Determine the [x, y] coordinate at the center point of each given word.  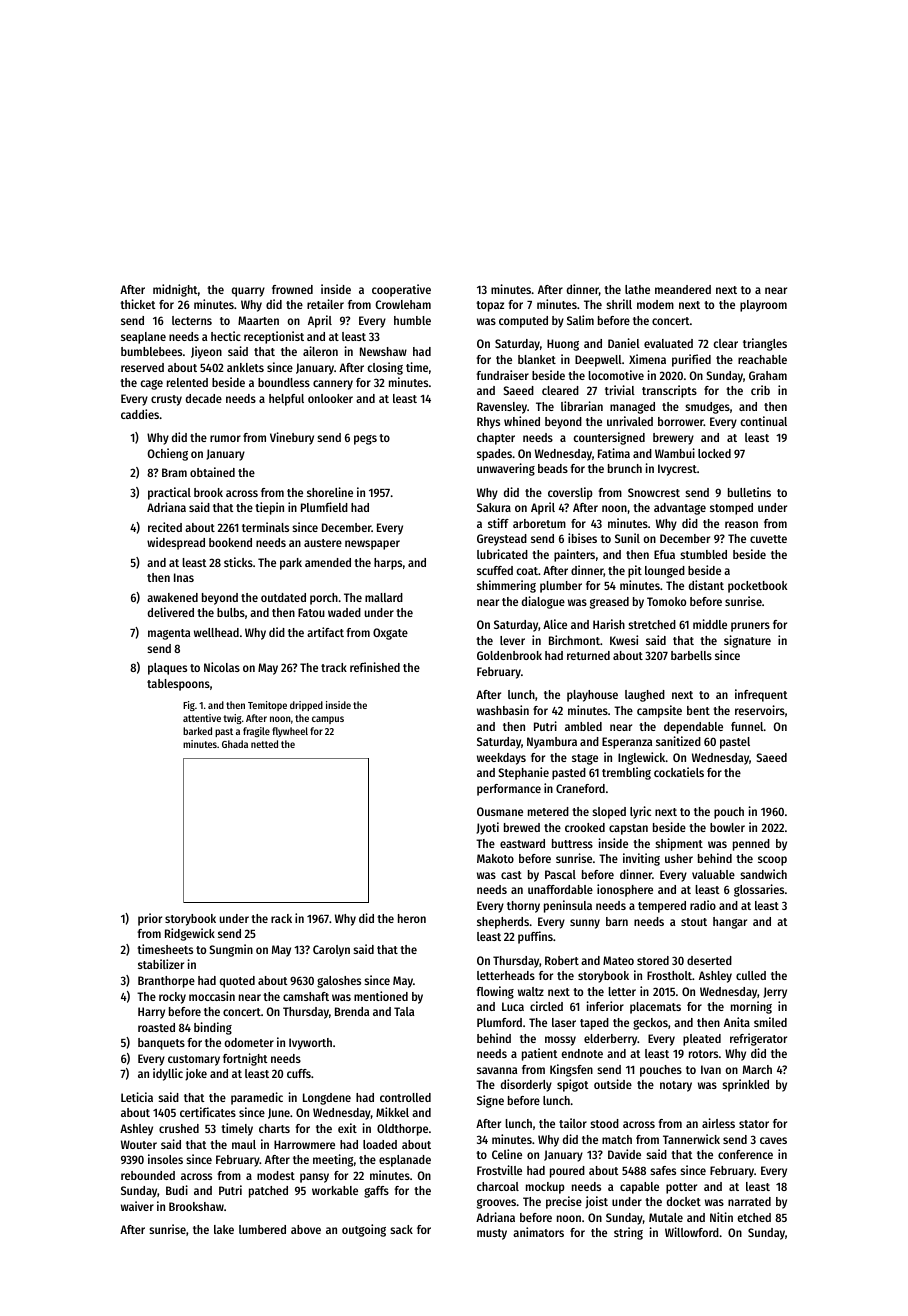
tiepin [269, 508]
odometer [249, 1042]
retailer [325, 304]
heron [412, 918]
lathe [637, 289]
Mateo [618, 960]
